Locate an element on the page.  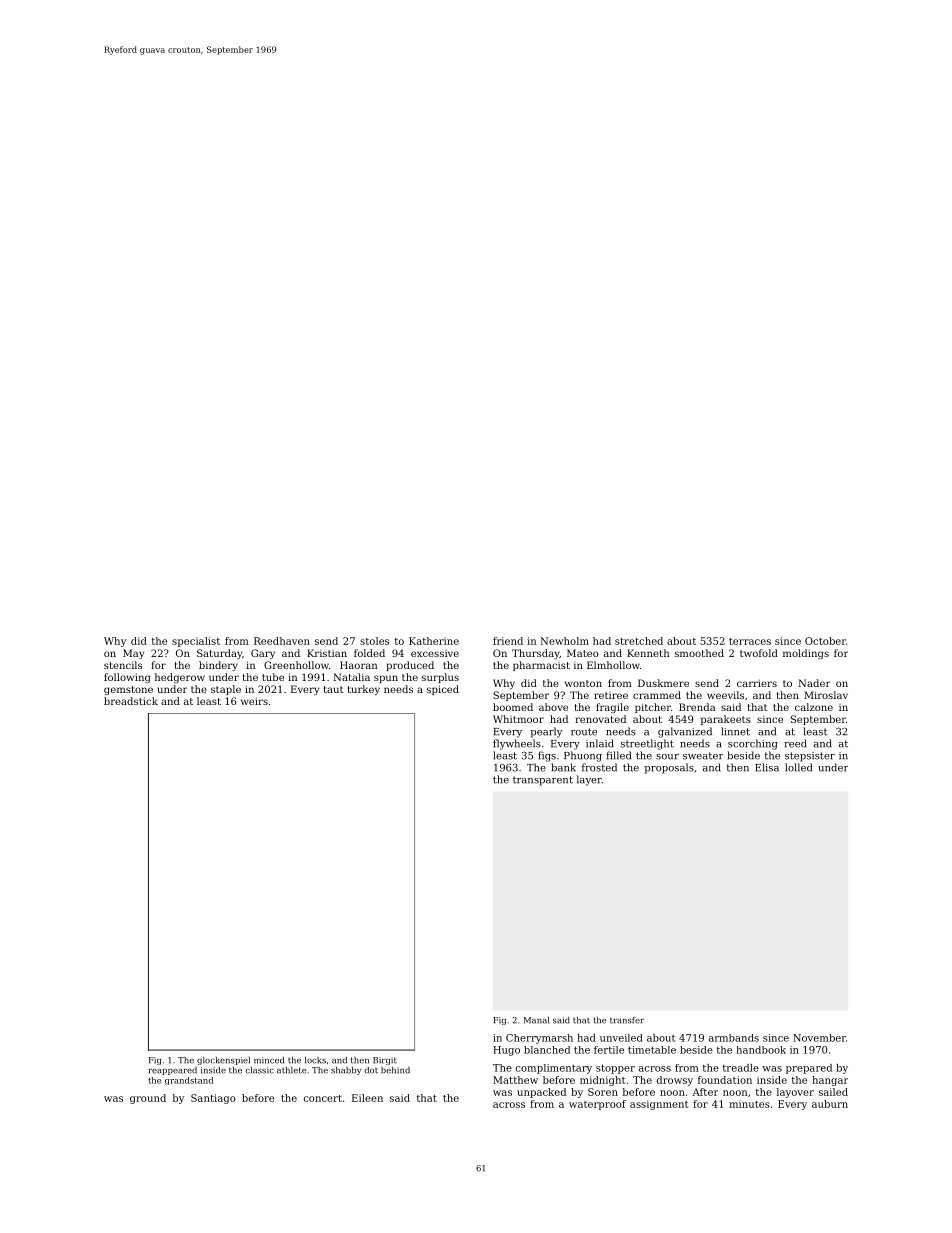
ground is located at coordinates (148, 1099).
